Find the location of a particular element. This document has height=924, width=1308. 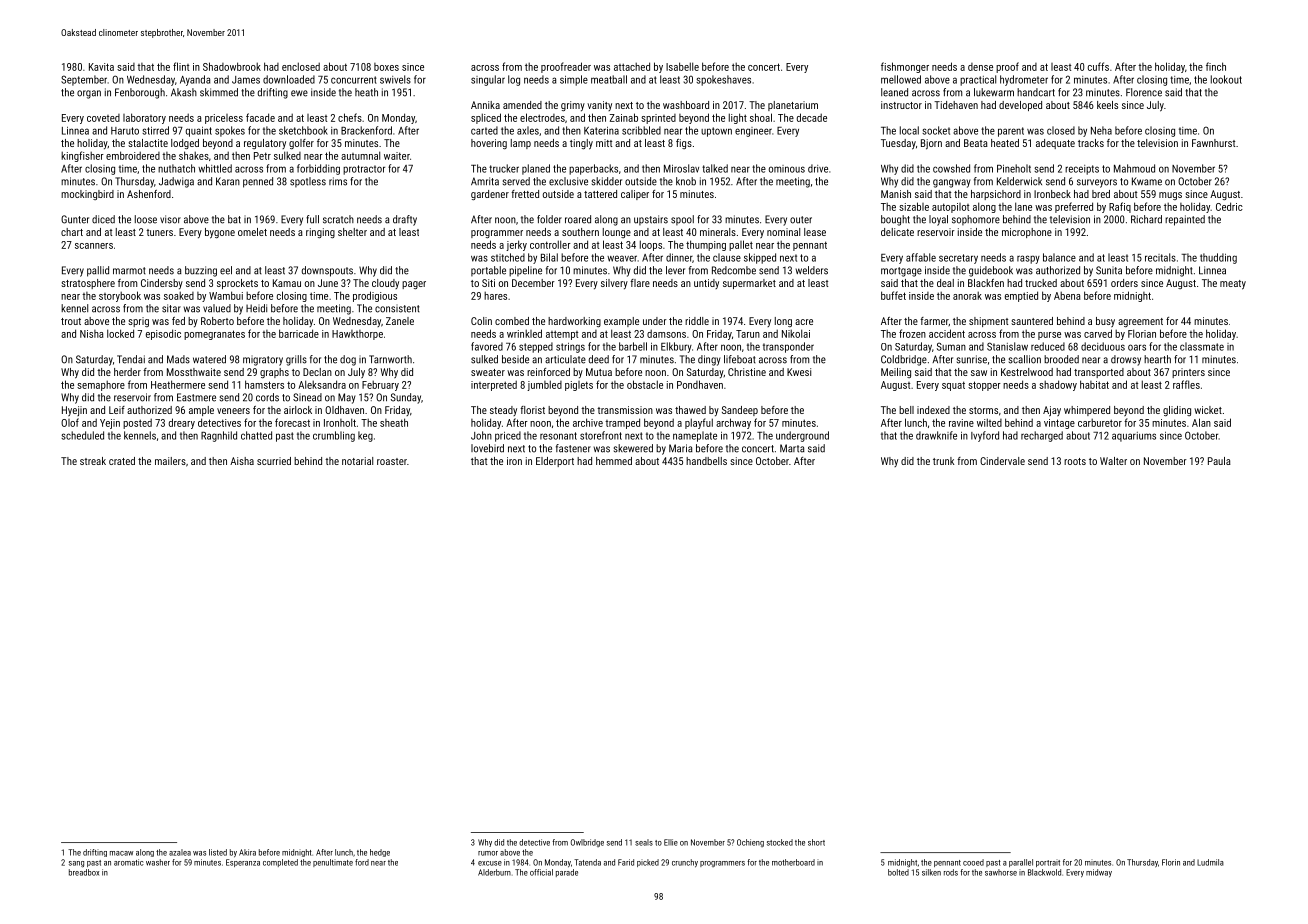

drafty is located at coordinates (405, 220).
